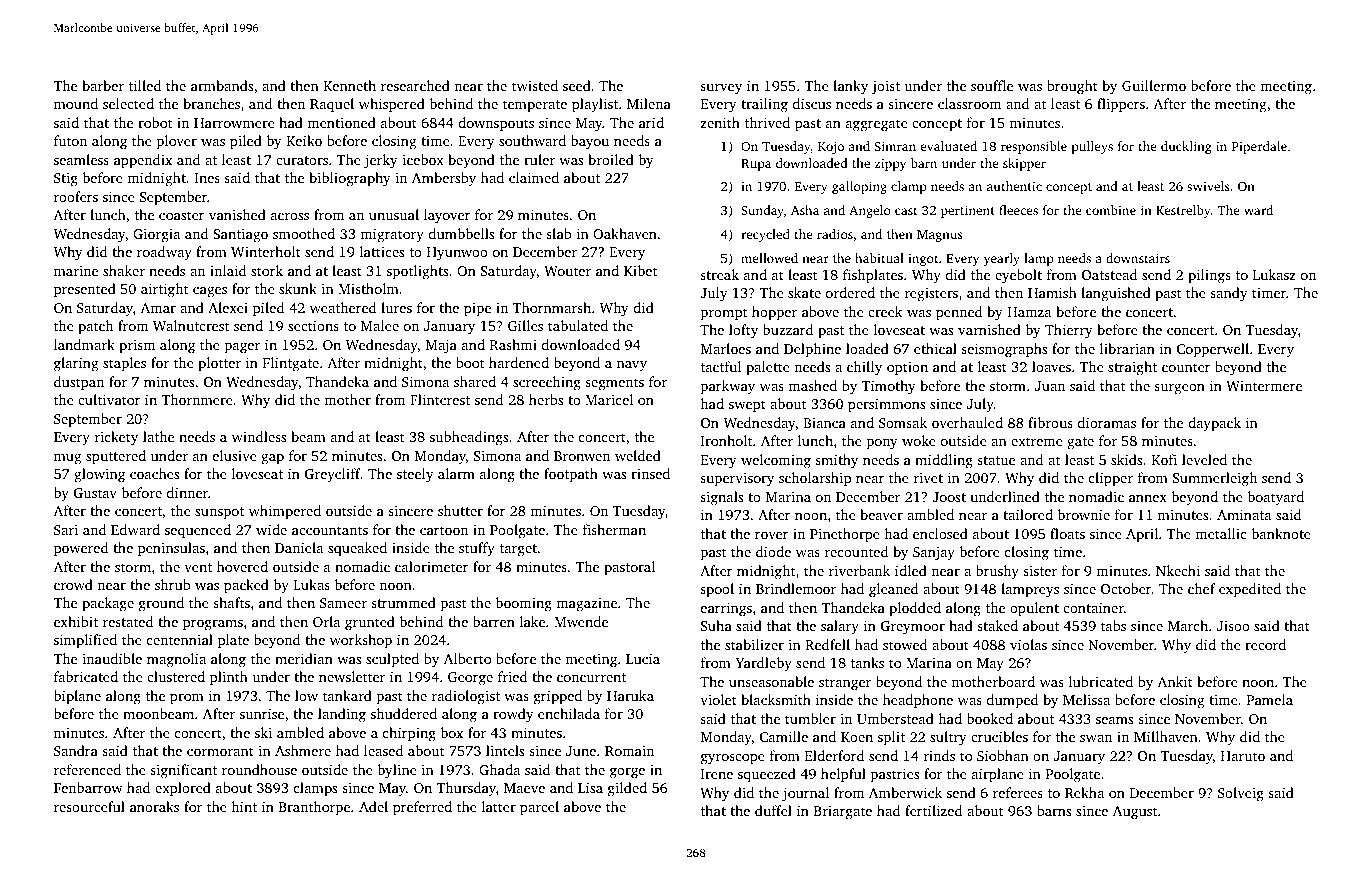 The image size is (1372, 887). Describe the element at coordinates (99, 475) in the document. I see `glowing` at that location.
